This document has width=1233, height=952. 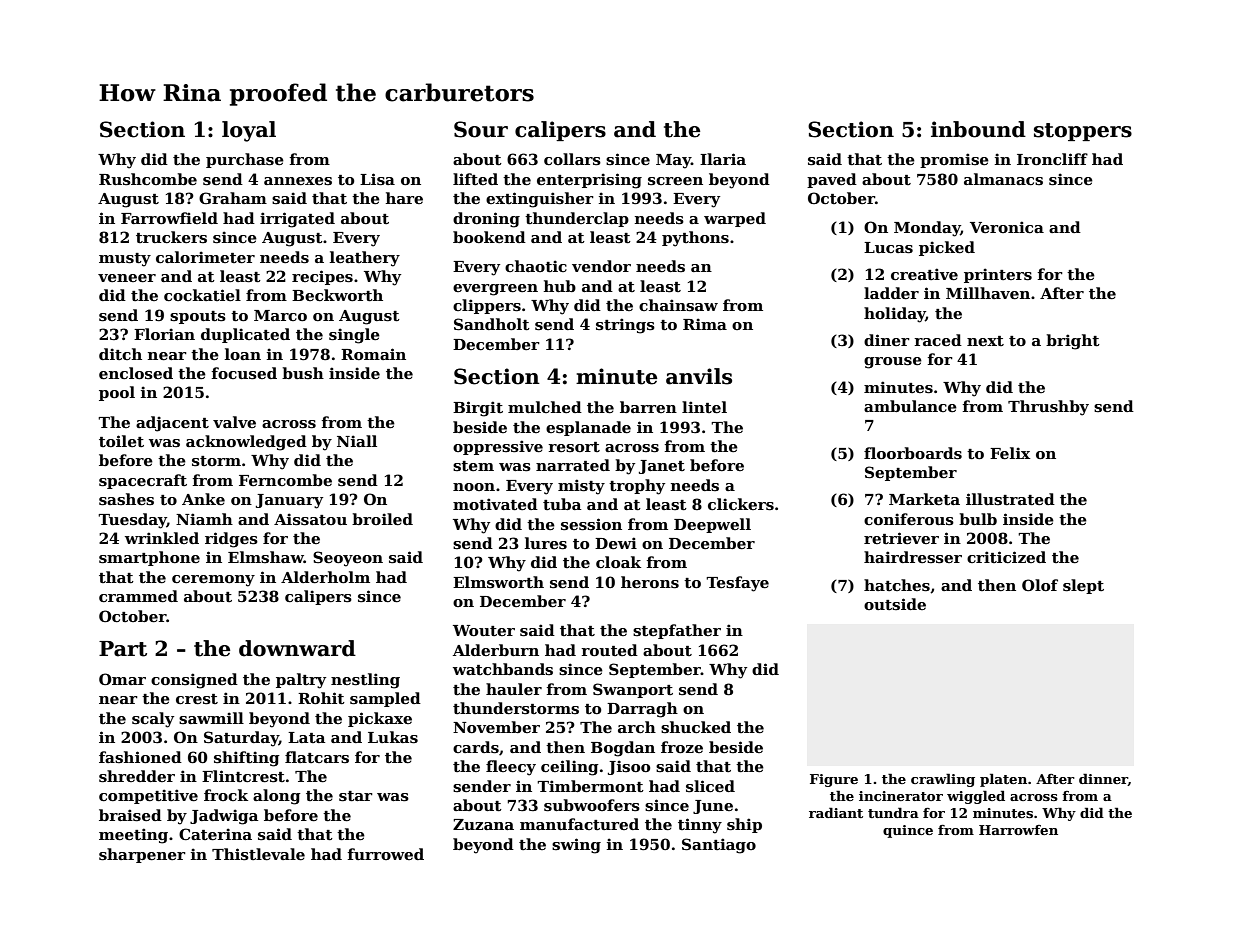 What do you see at coordinates (576, 846) in the document?
I see `swing` at bounding box center [576, 846].
